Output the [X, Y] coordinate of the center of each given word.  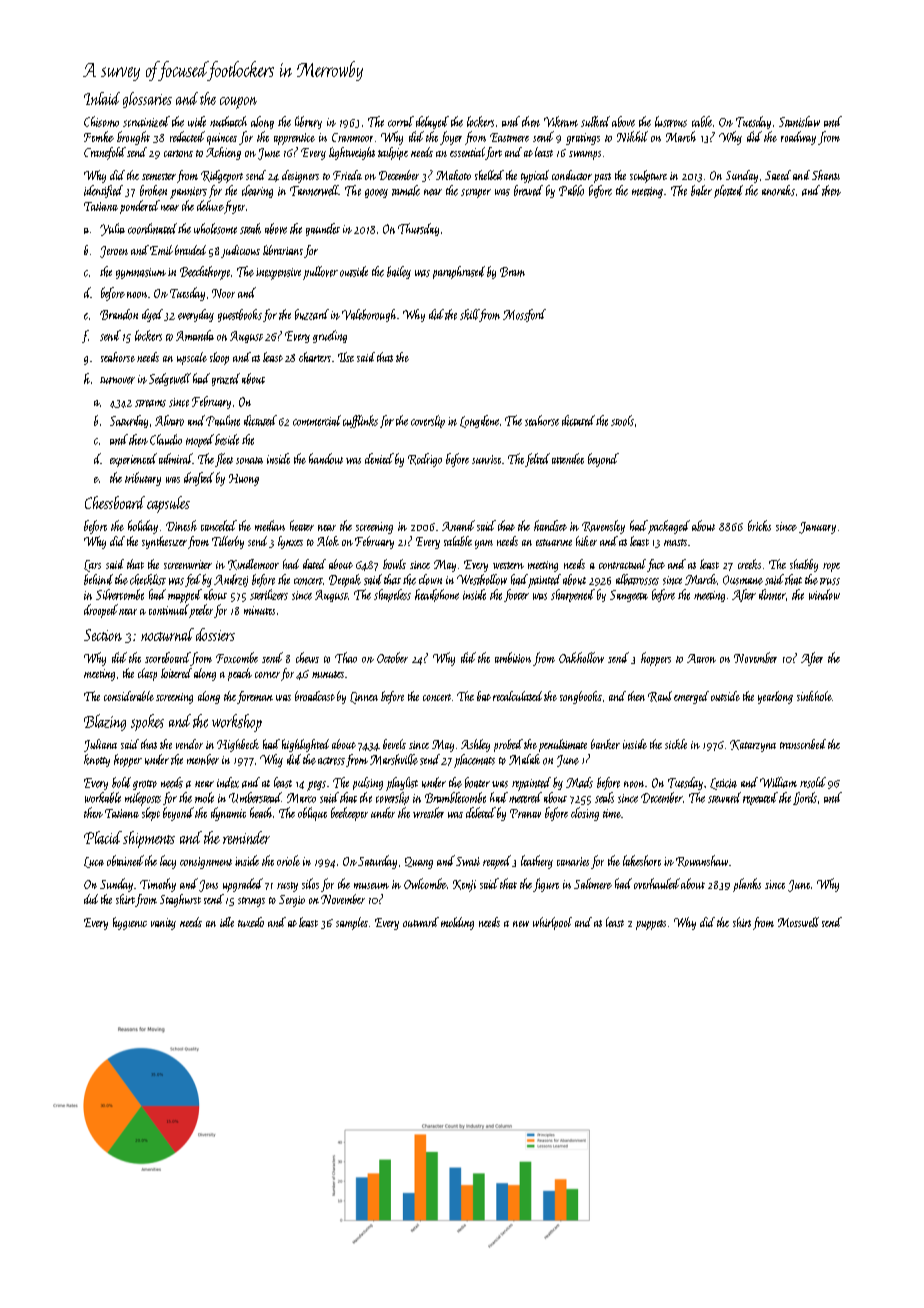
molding [457, 923]
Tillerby [228, 542]
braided [190, 250]
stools [622, 420]
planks [747, 885]
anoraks [778, 190]
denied [379, 458]
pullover [320, 273]
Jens [208, 886]
